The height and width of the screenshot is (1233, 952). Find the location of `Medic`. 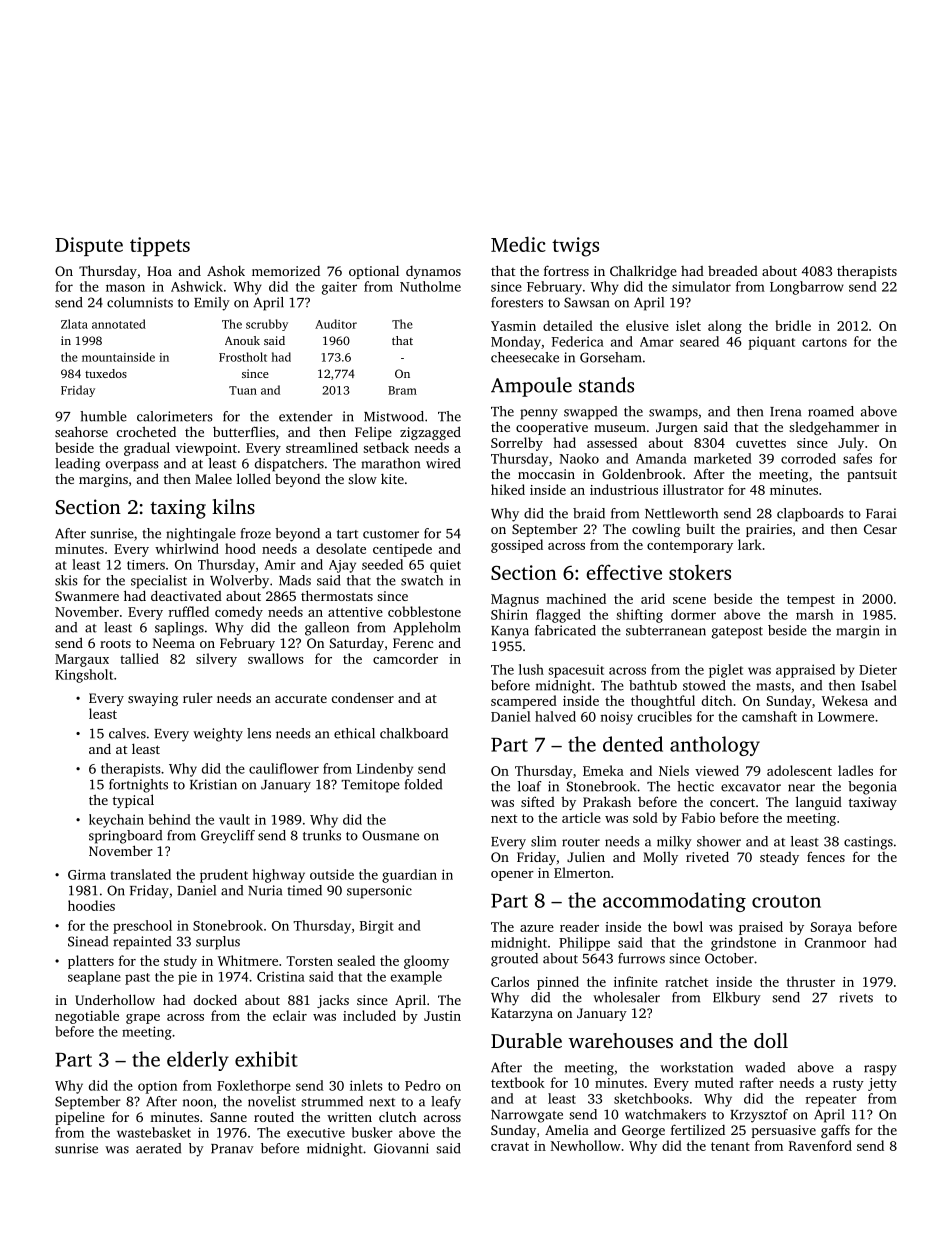

Medic is located at coordinates (518, 244).
